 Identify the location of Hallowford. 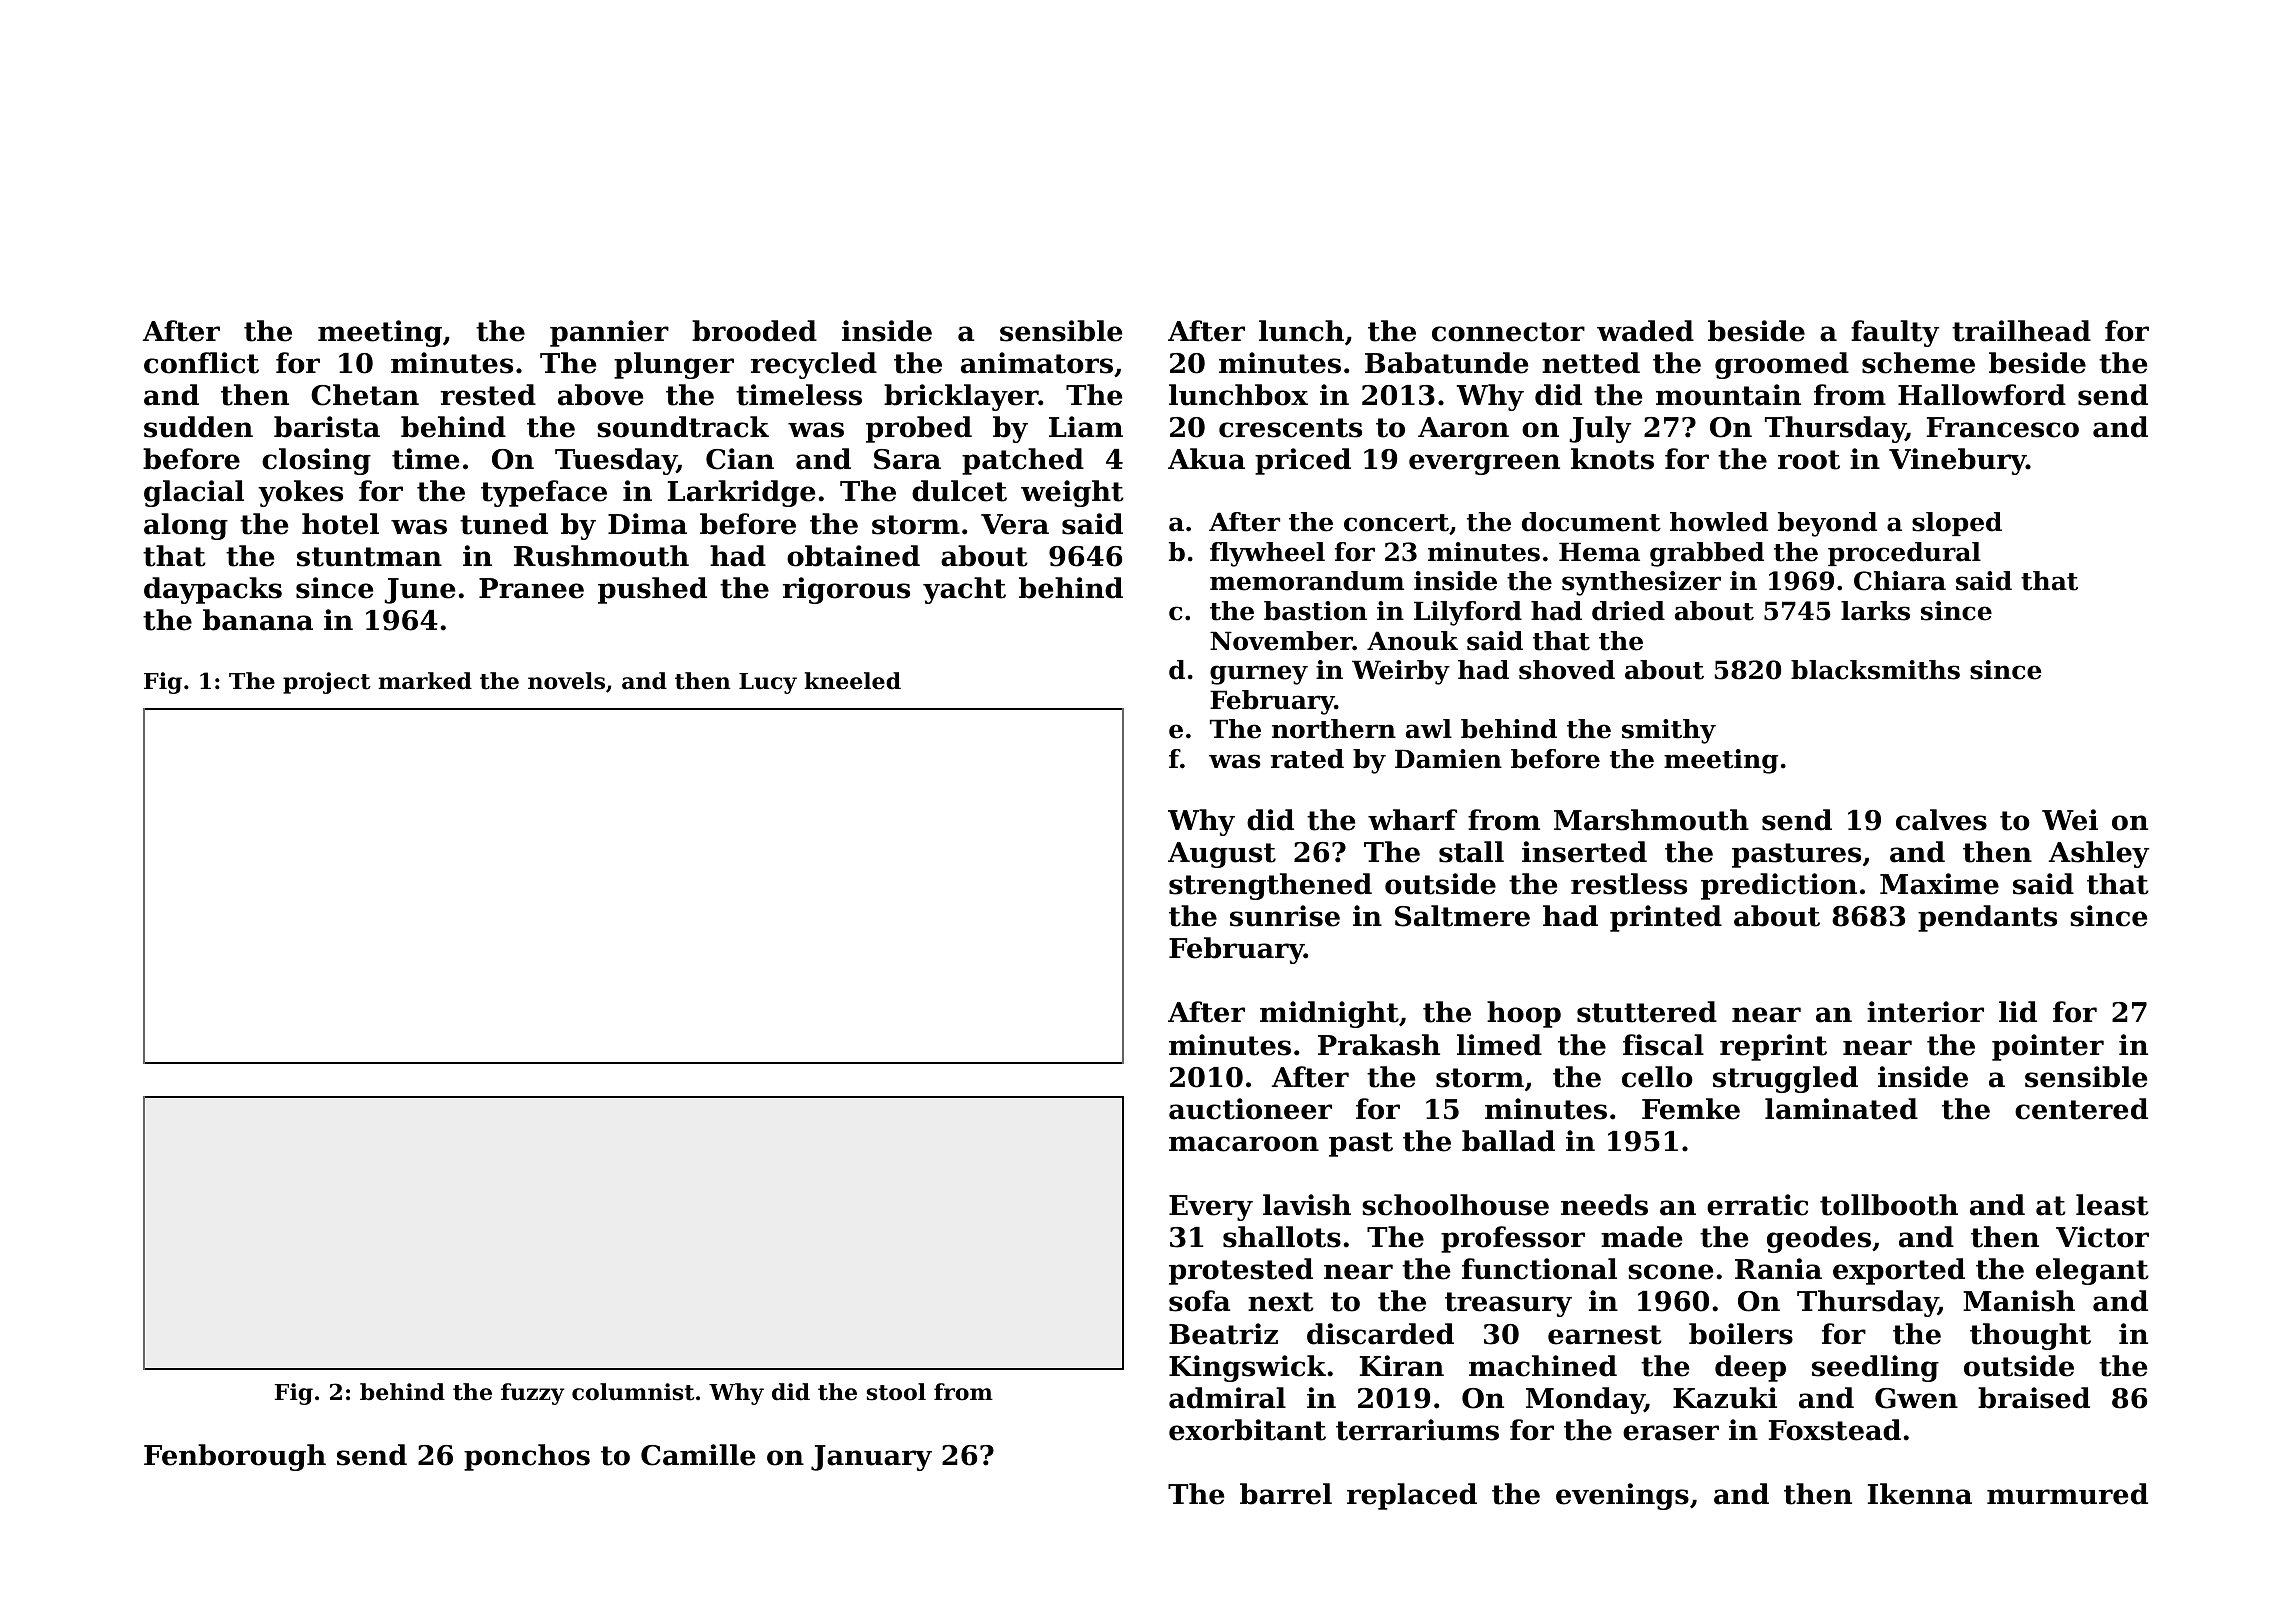
(1982, 395).
